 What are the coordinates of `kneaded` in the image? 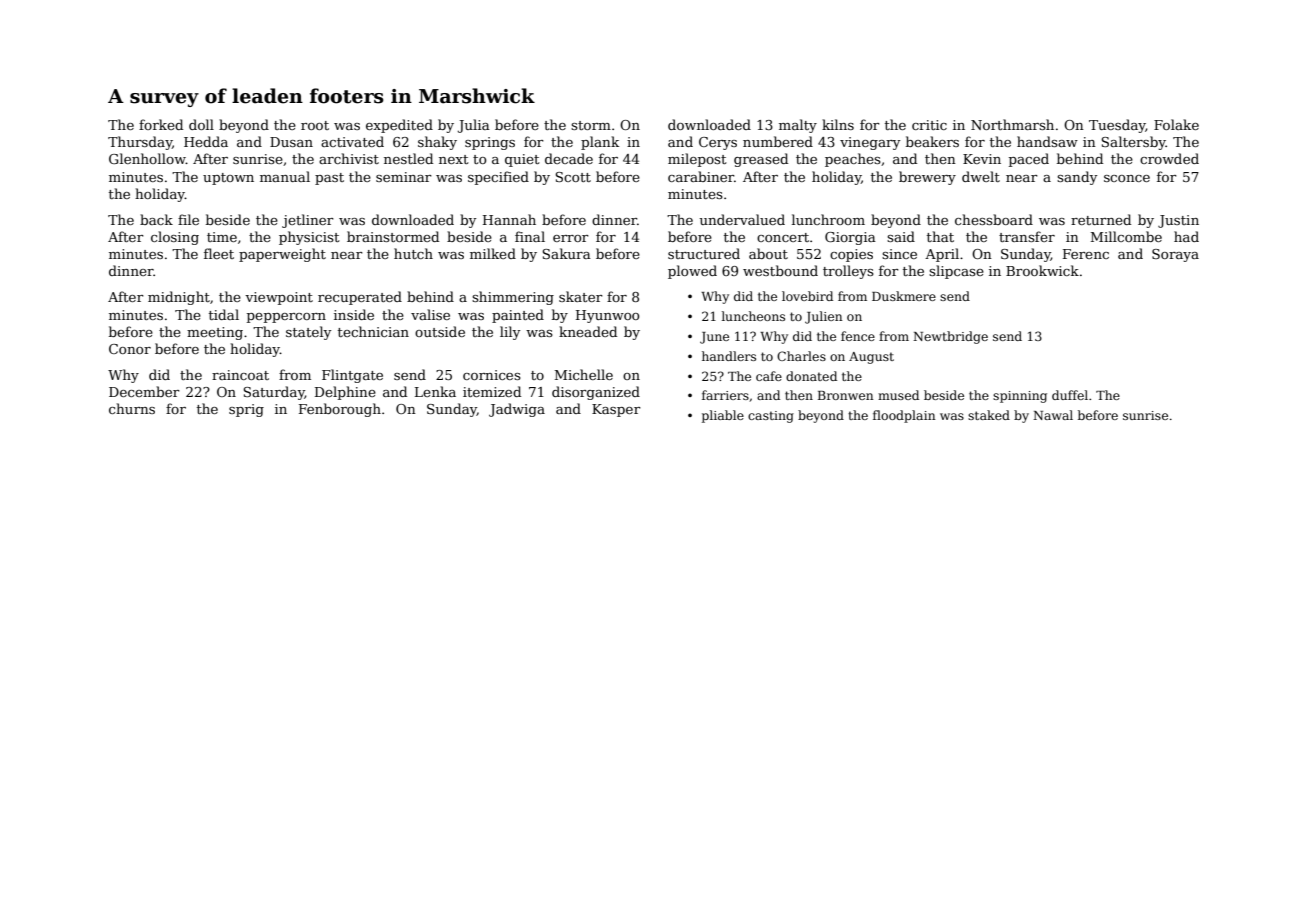 It's located at (588, 331).
